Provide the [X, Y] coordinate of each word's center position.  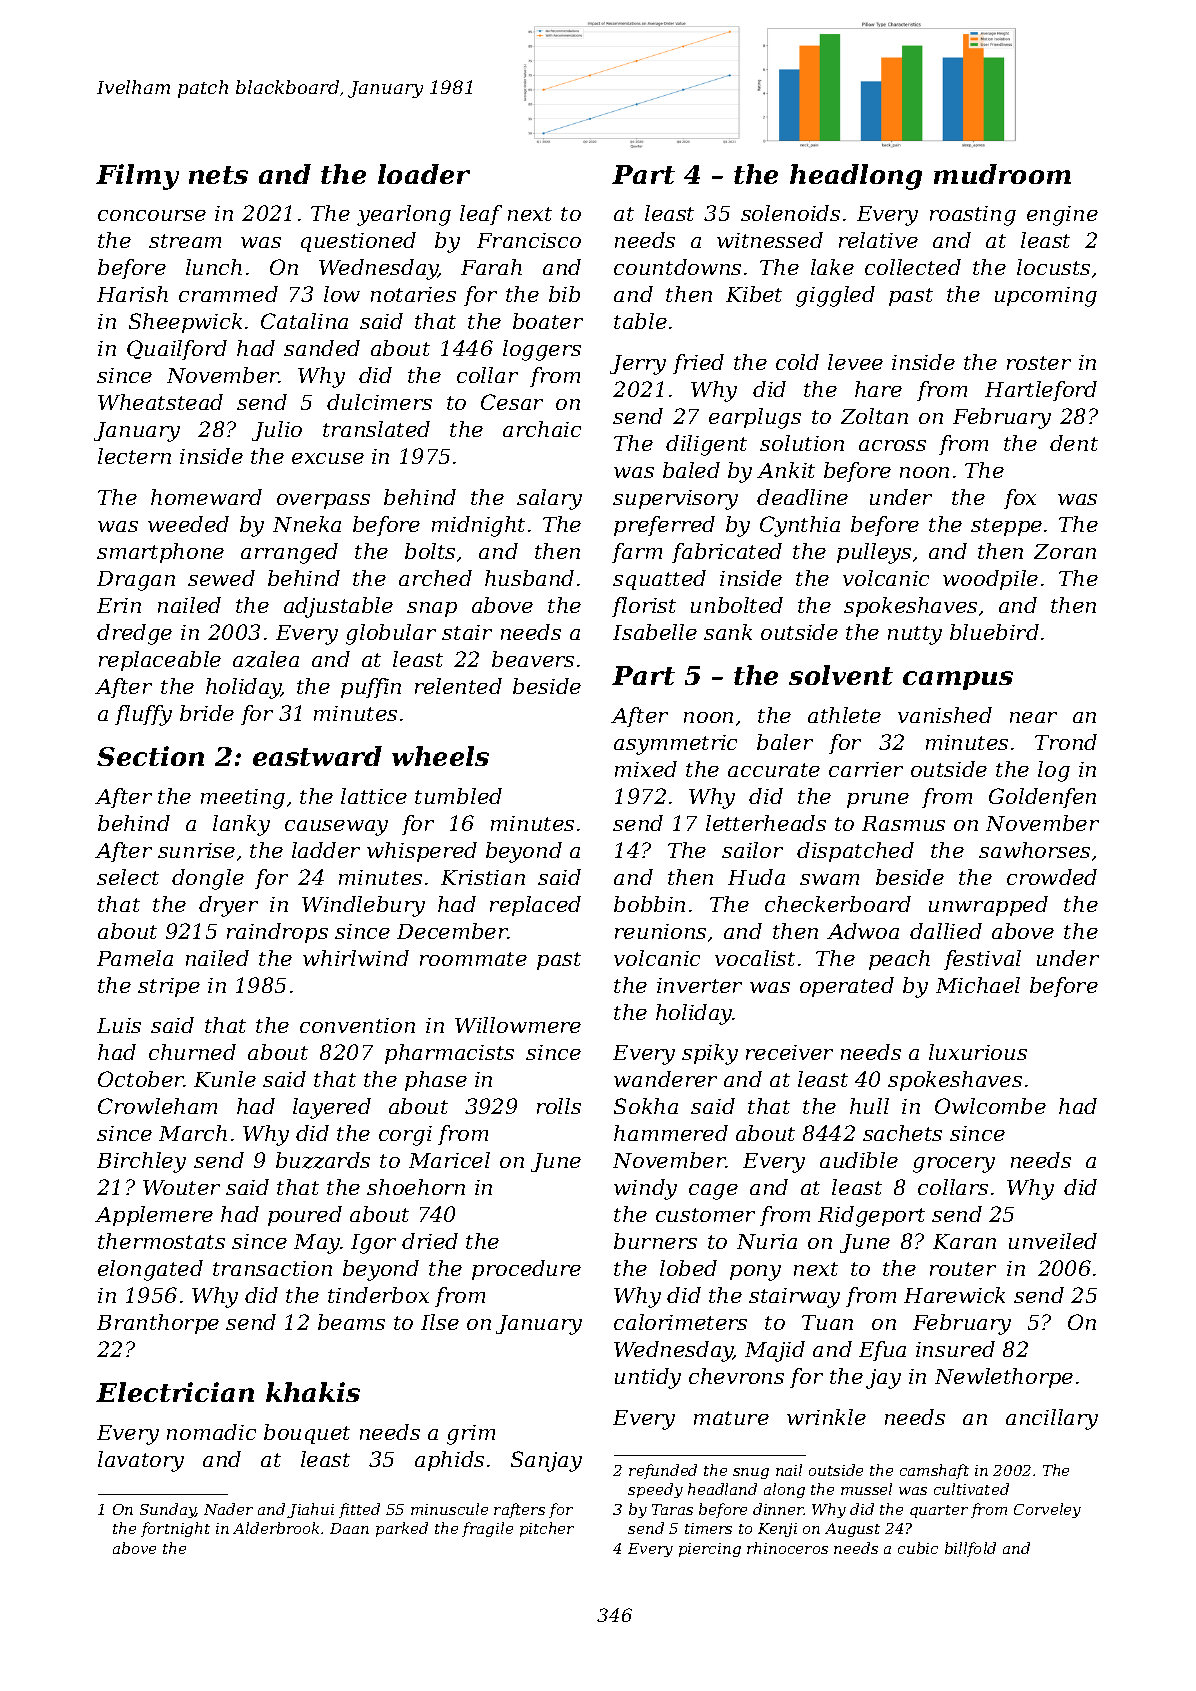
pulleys [874, 553]
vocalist [755, 958]
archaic [542, 429]
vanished [945, 715]
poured [305, 1216]
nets [218, 175]
